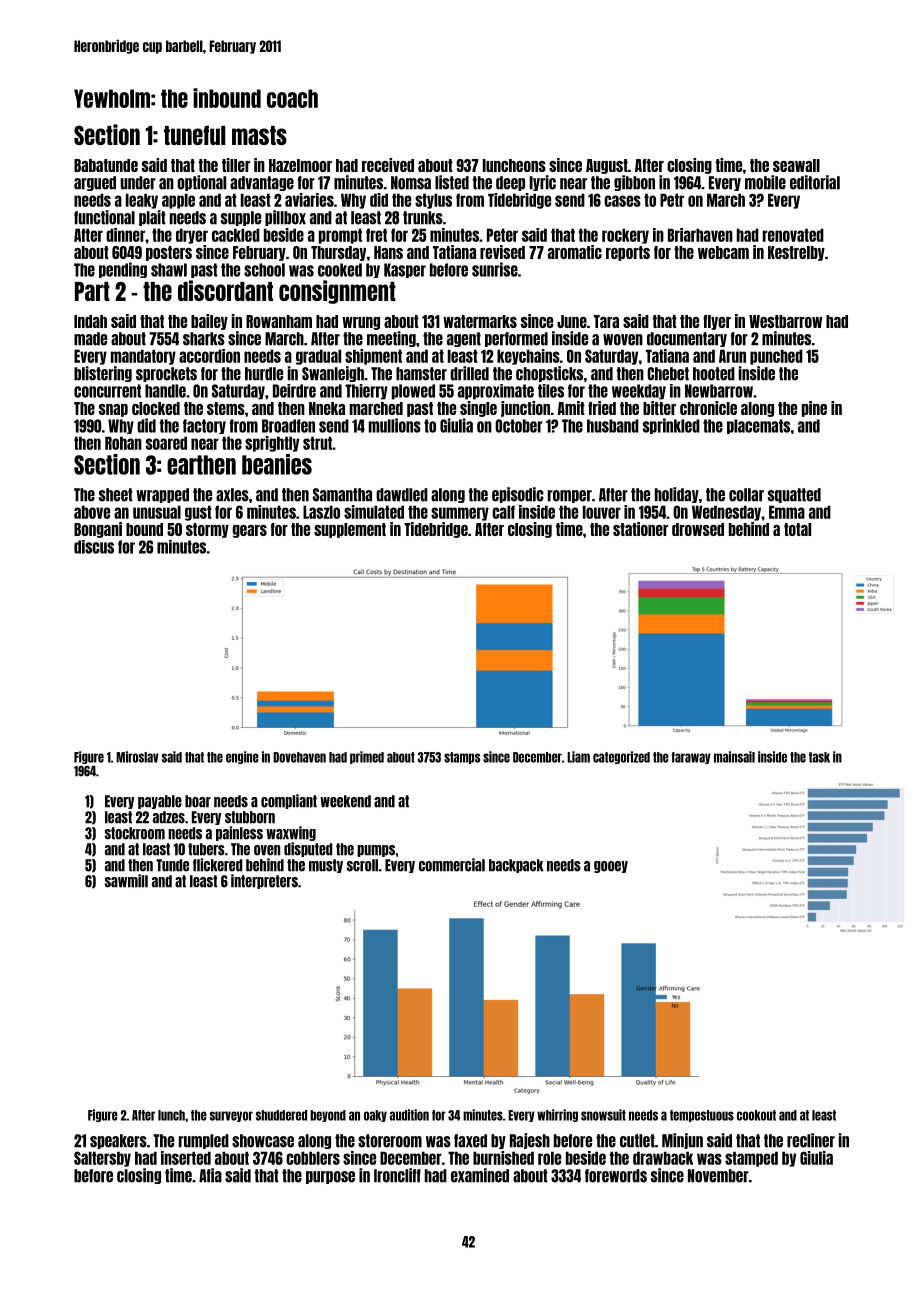  I want to click on listed, so click(452, 182).
